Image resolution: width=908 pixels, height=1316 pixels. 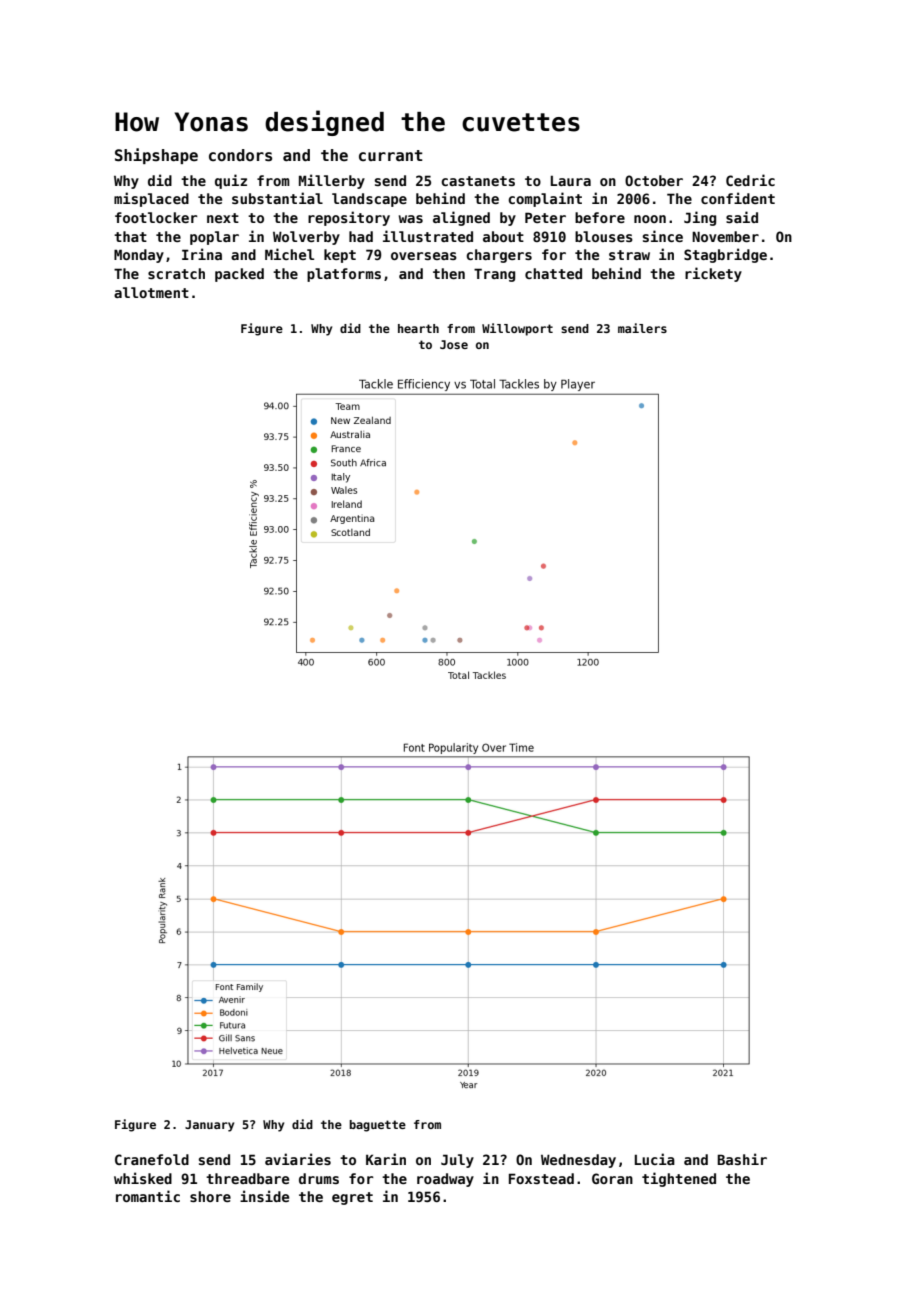 What do you see at coordinates (344, 275) in the image?
I see `platforms` at bounding box center [344, 275].
